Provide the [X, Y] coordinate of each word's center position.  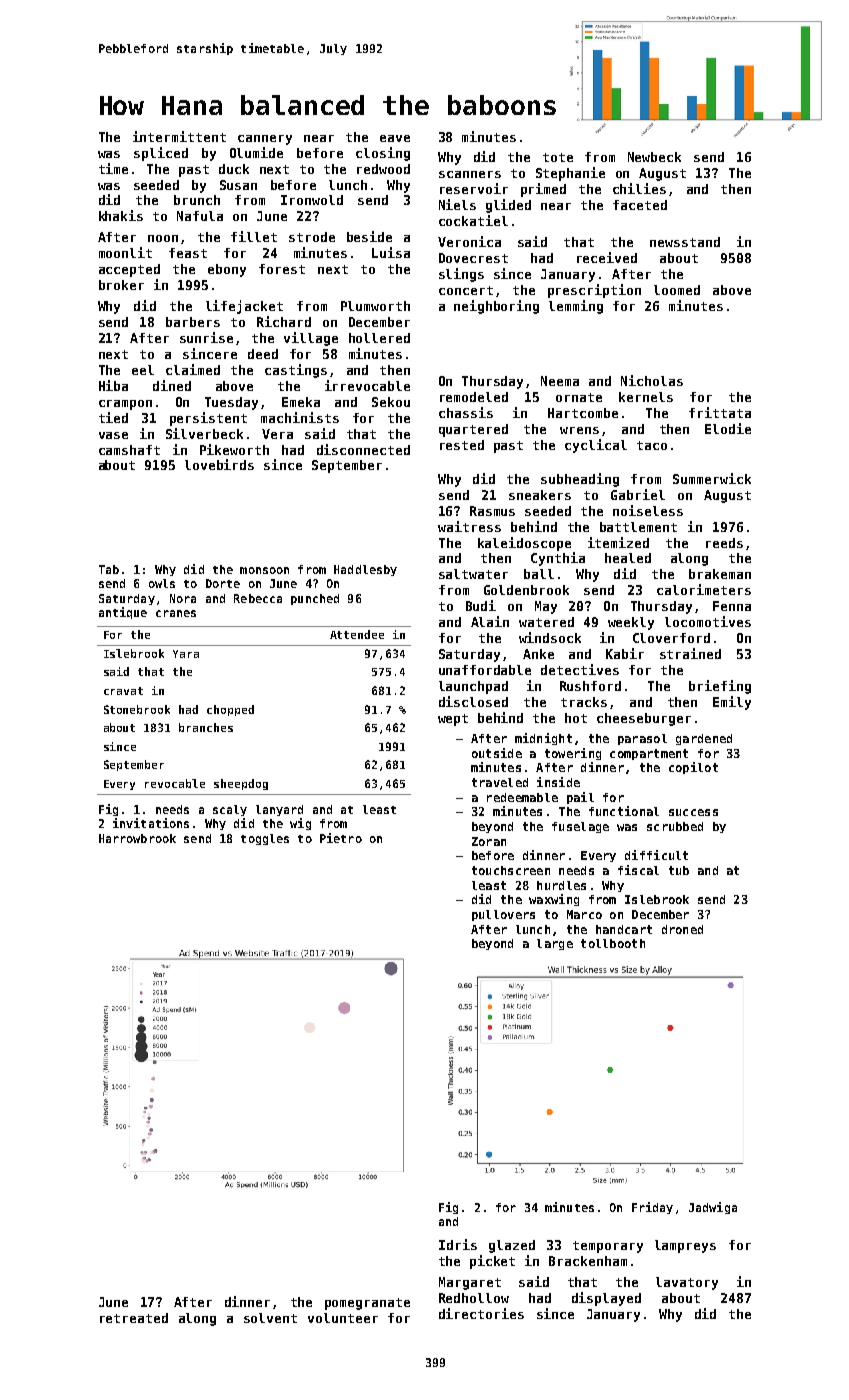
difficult [656, 855]
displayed [606, 1299]
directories [481, 1313]
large [555, 944]
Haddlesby [365, 570]
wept [453, 720]
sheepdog [241, 784]
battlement [638, 527]
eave [395, 138]
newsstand [685, 242]
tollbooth [613, 943]
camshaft [129, 450]
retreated [134, 1318]
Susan [238, 185]
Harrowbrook [137, 838]
